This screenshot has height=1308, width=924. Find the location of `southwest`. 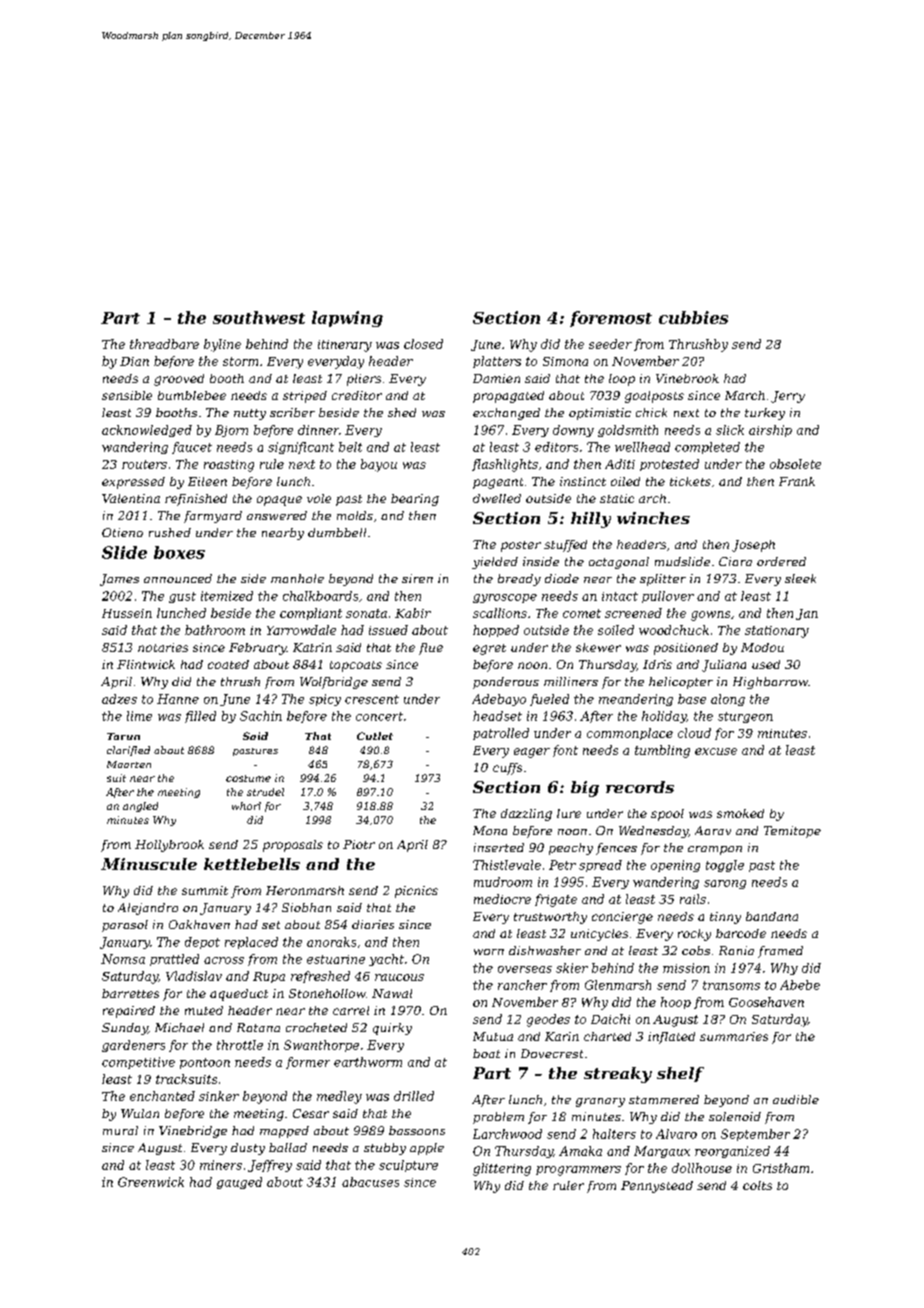

southwest is located at coordinates (259, 317).
